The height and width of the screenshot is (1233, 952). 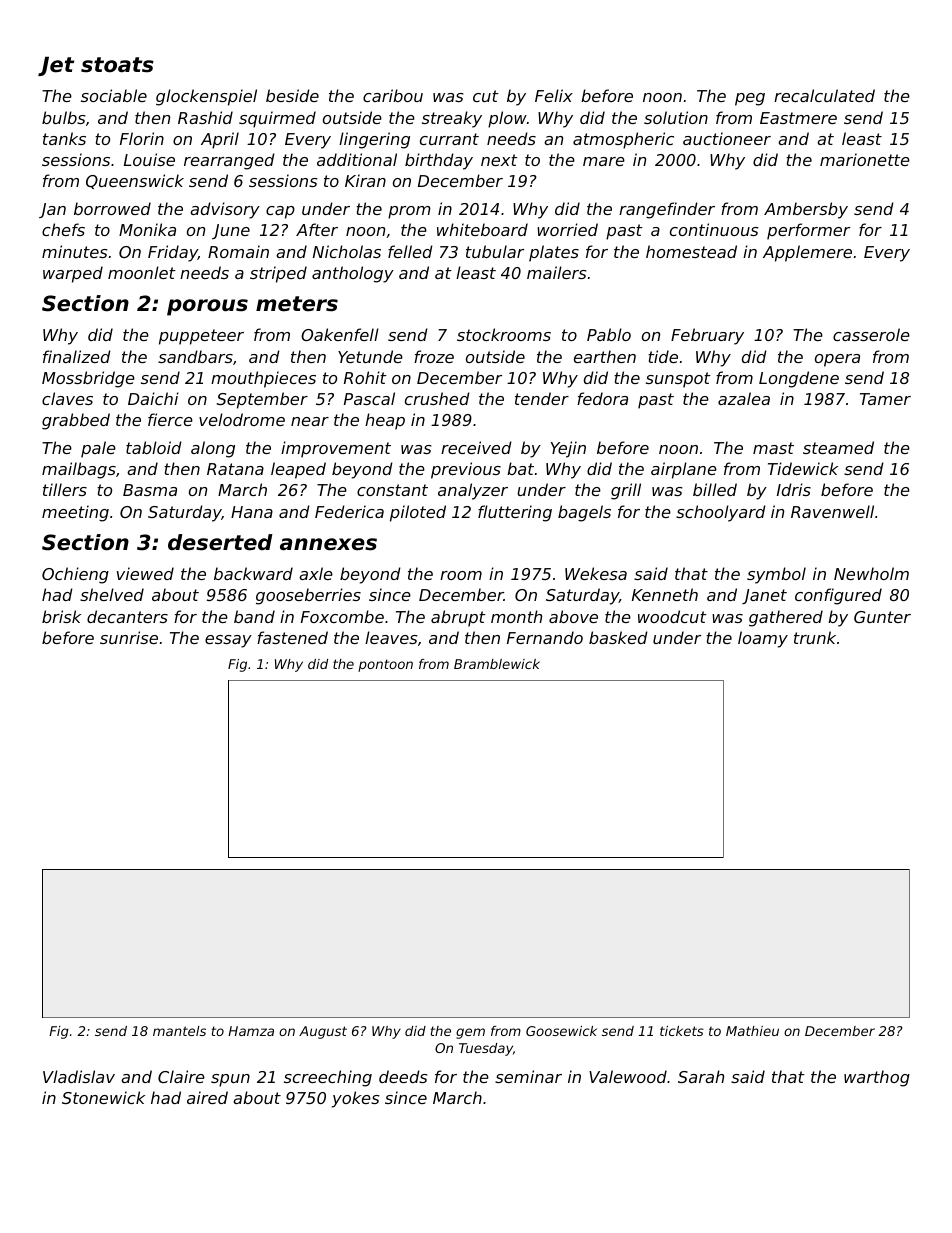 What do you see at coordinates (410, 251) in the screenshot?
I see `felled` at bounding box center [410, 251].
